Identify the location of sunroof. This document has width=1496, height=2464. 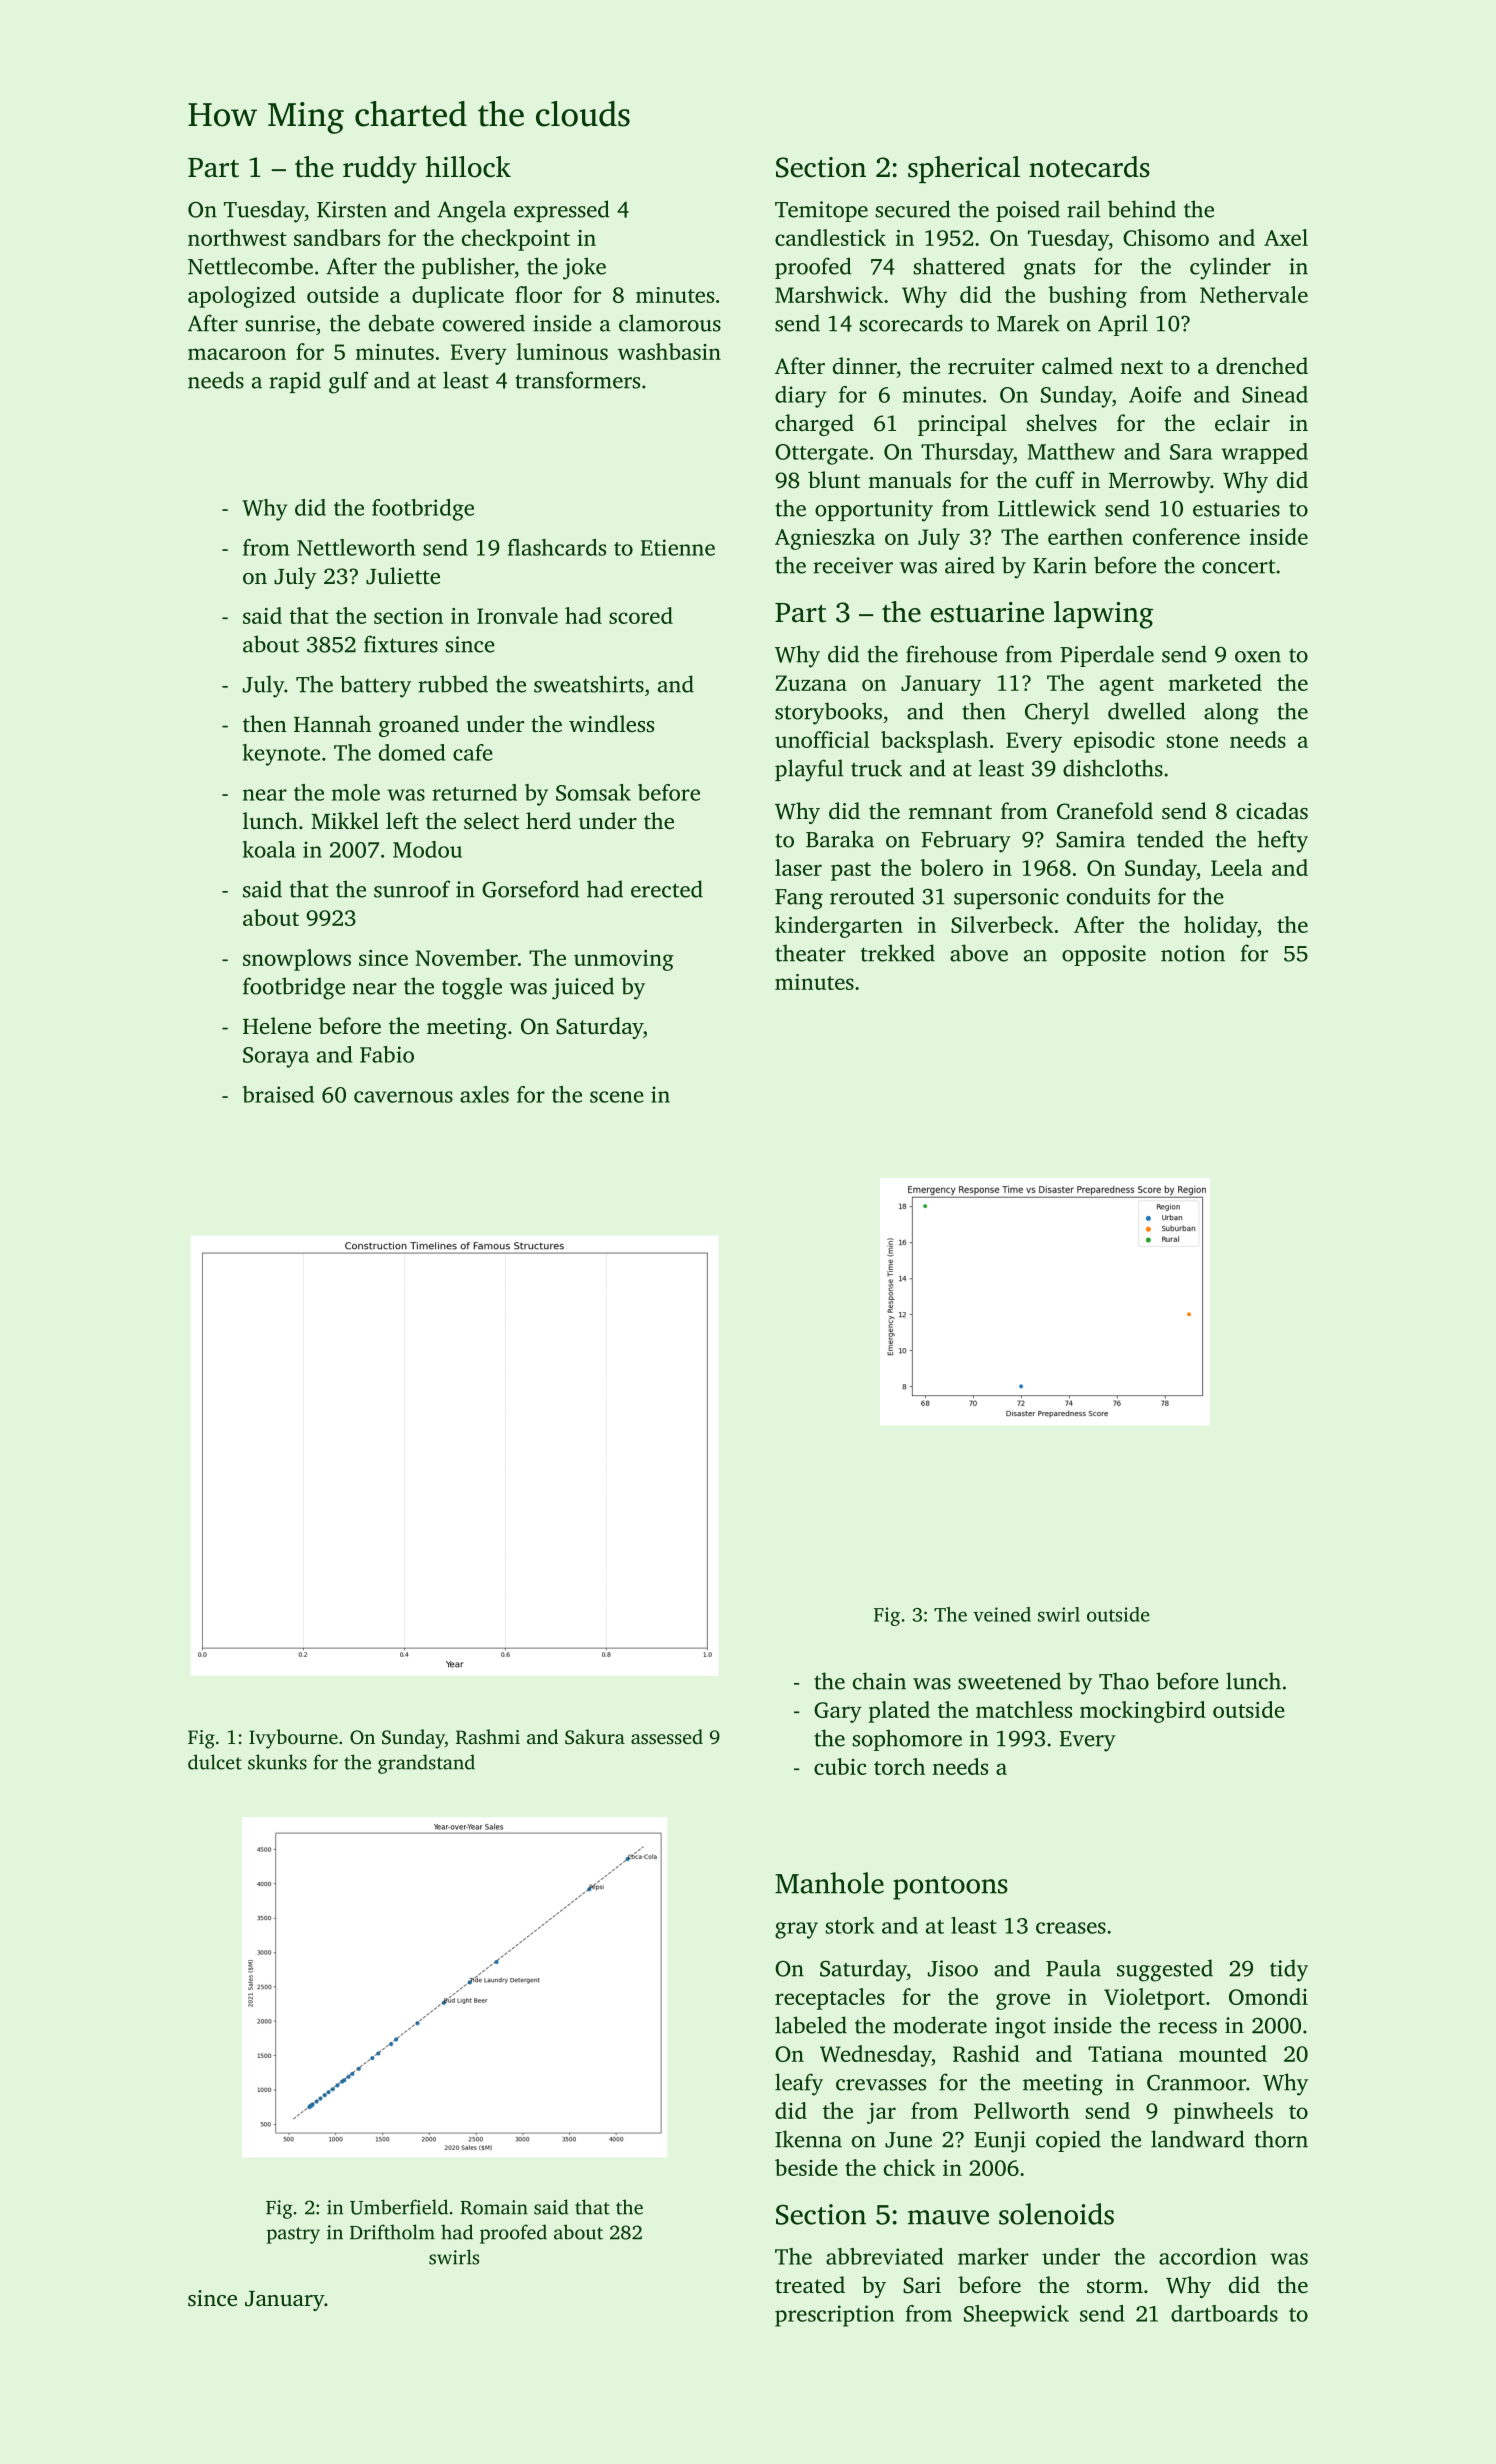
(412, 889).
